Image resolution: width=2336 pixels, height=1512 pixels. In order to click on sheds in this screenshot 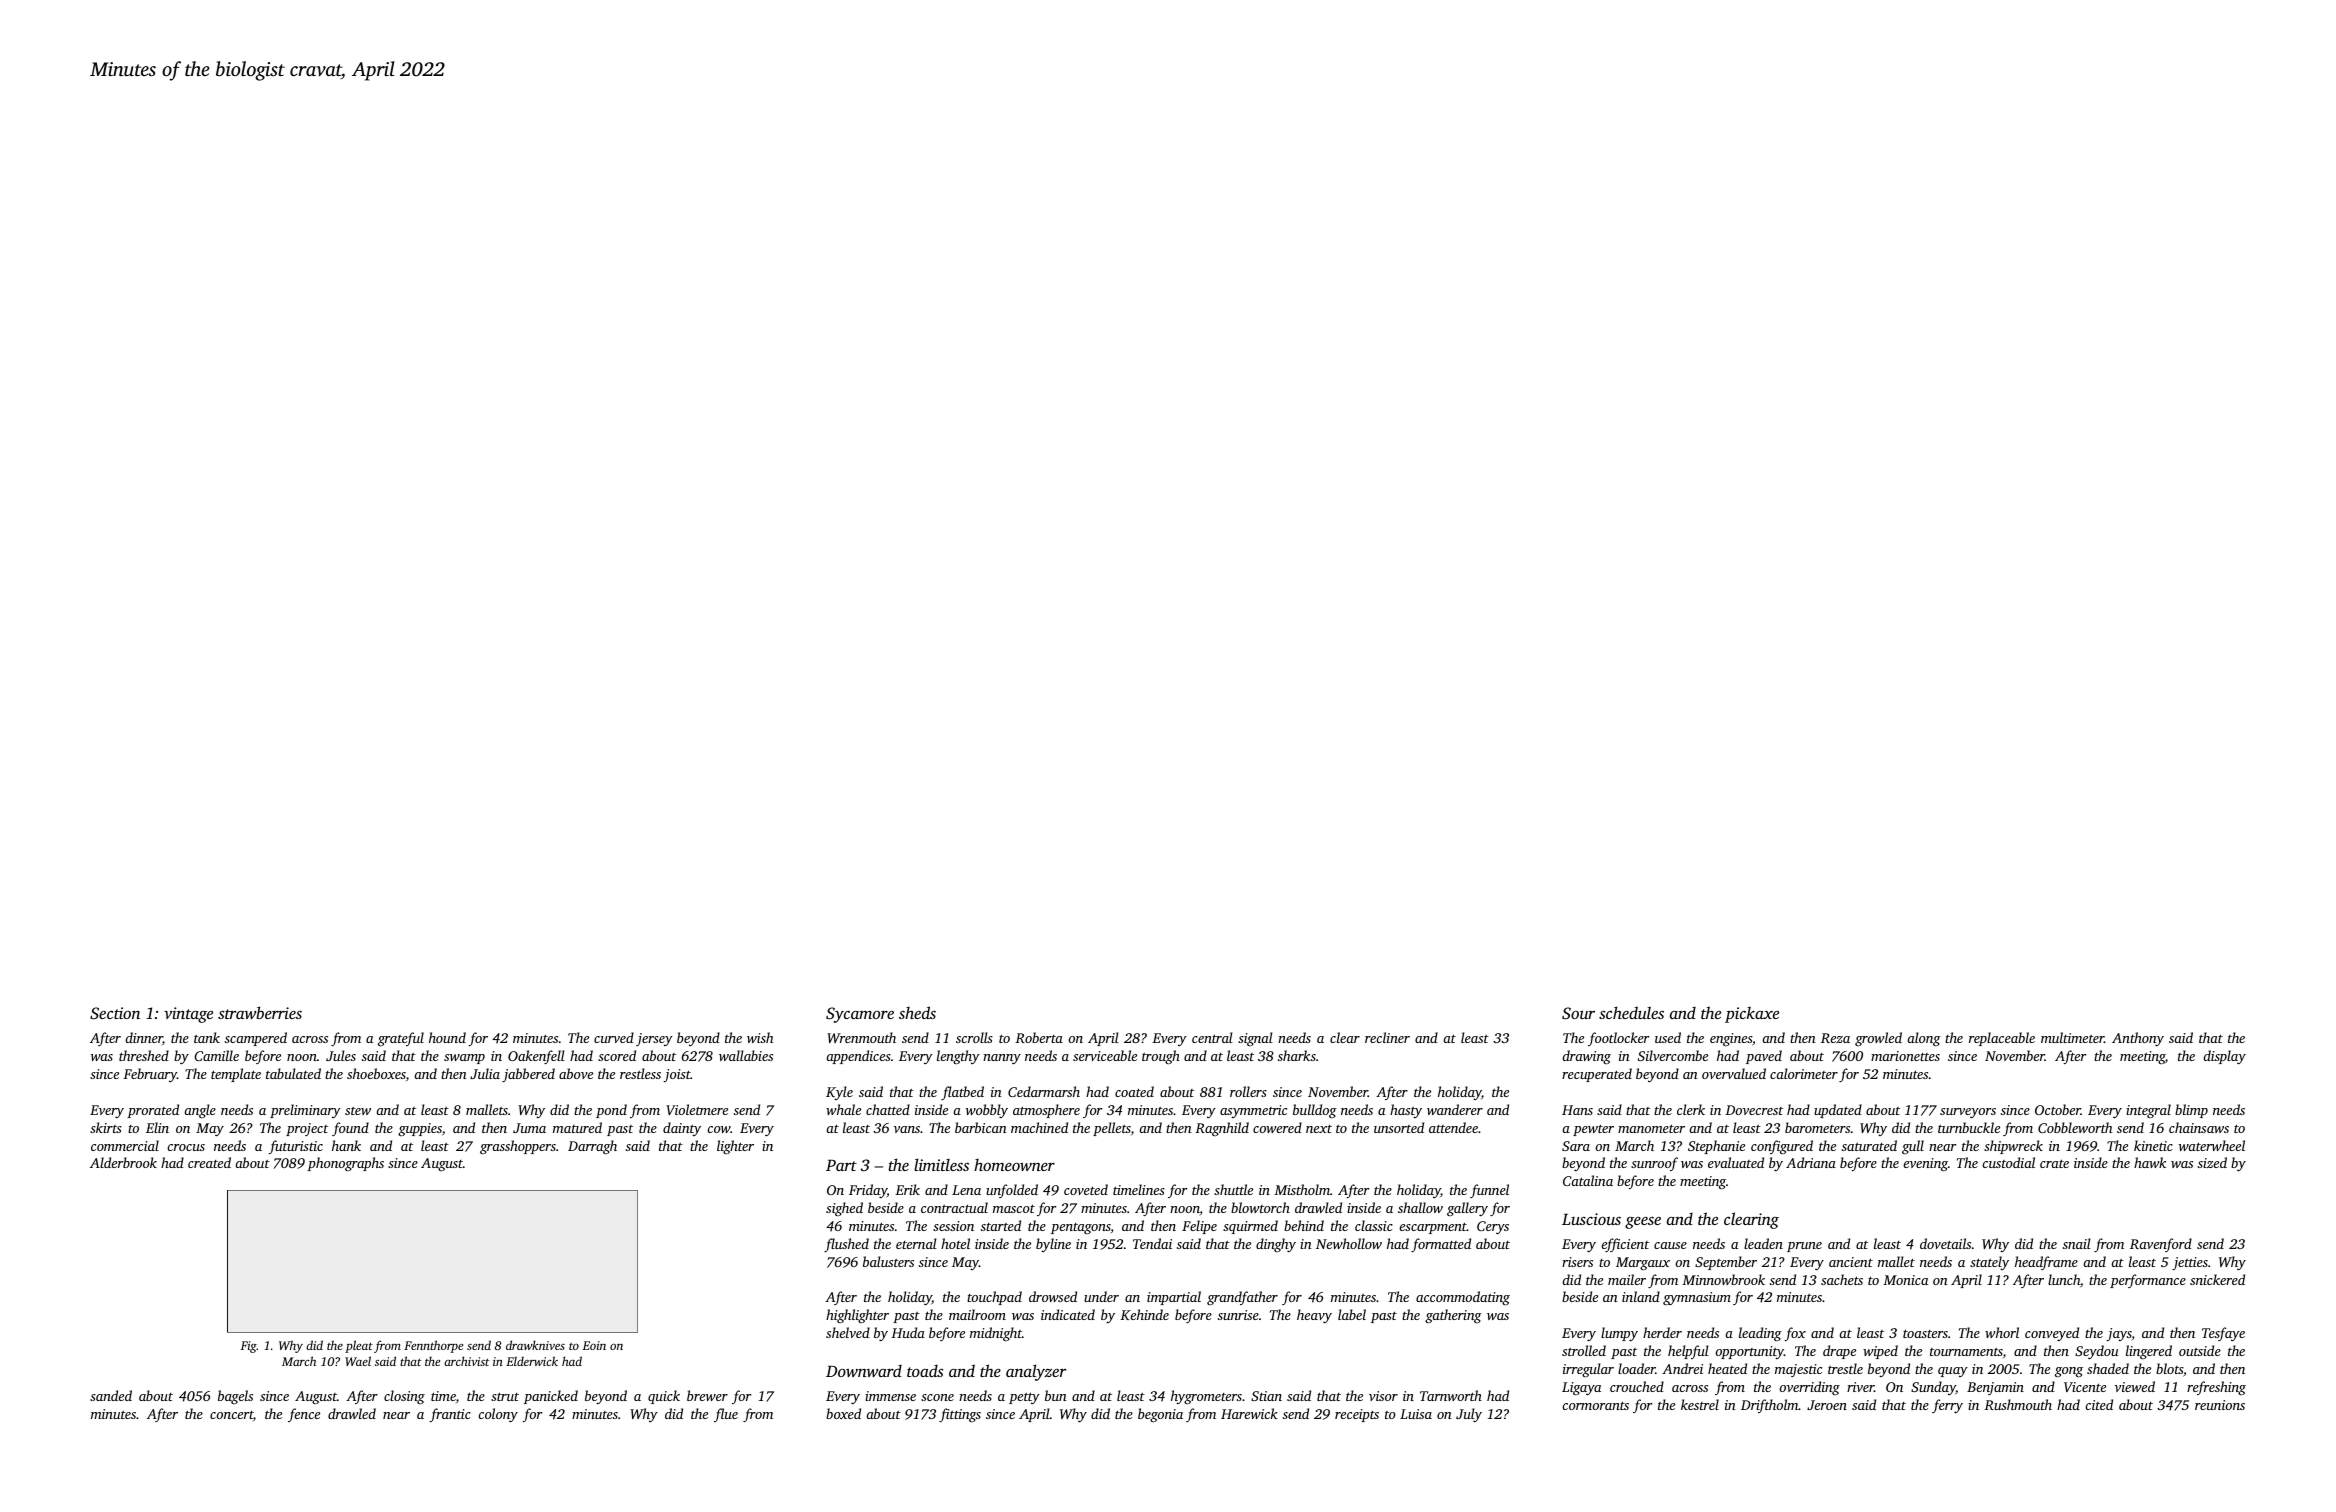, I will do `click(917, 1012)`.
